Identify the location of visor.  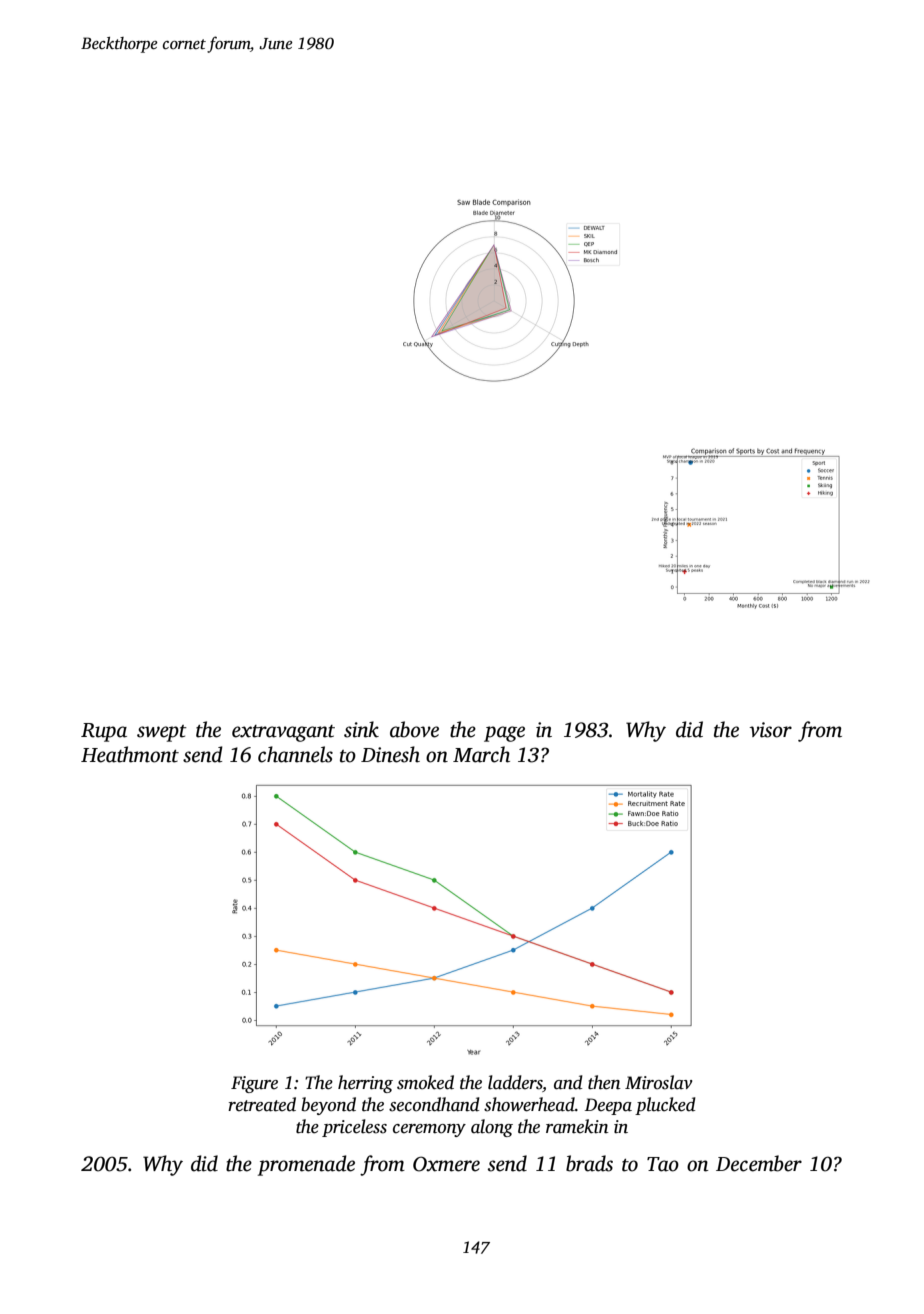
(770, 730).
